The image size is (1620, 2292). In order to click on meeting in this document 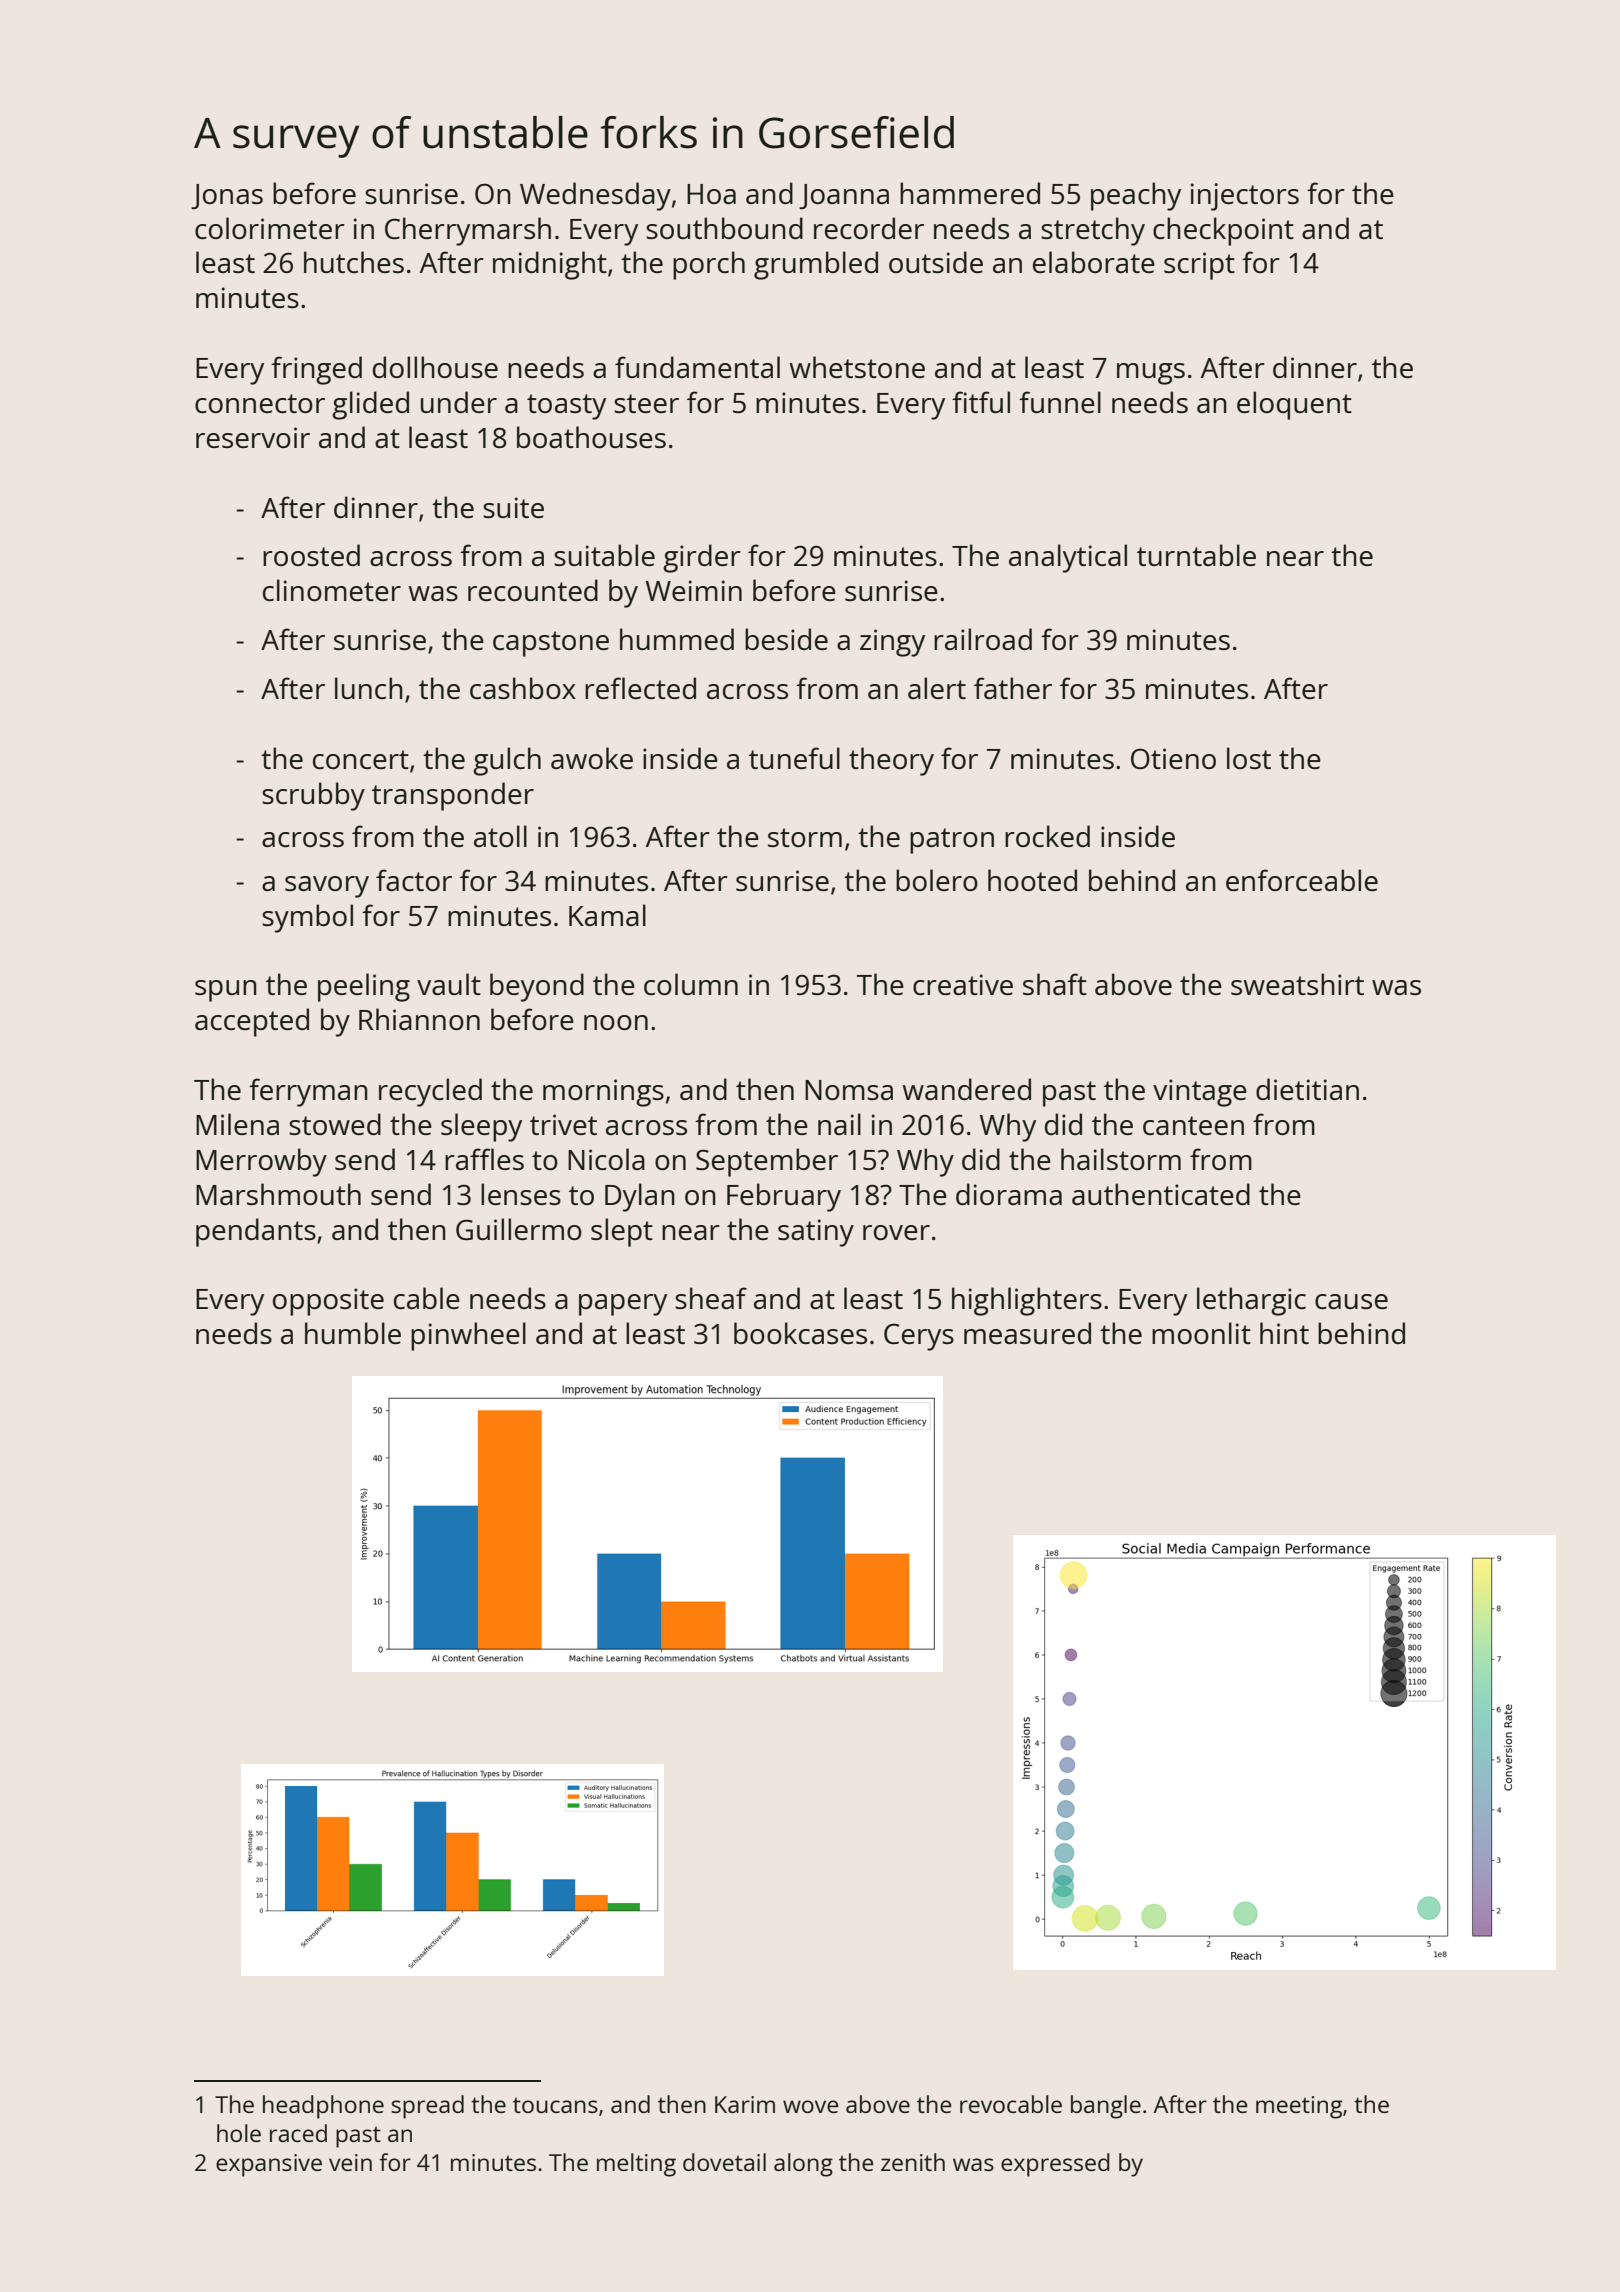, I will do `click(1299, 2107)`.
